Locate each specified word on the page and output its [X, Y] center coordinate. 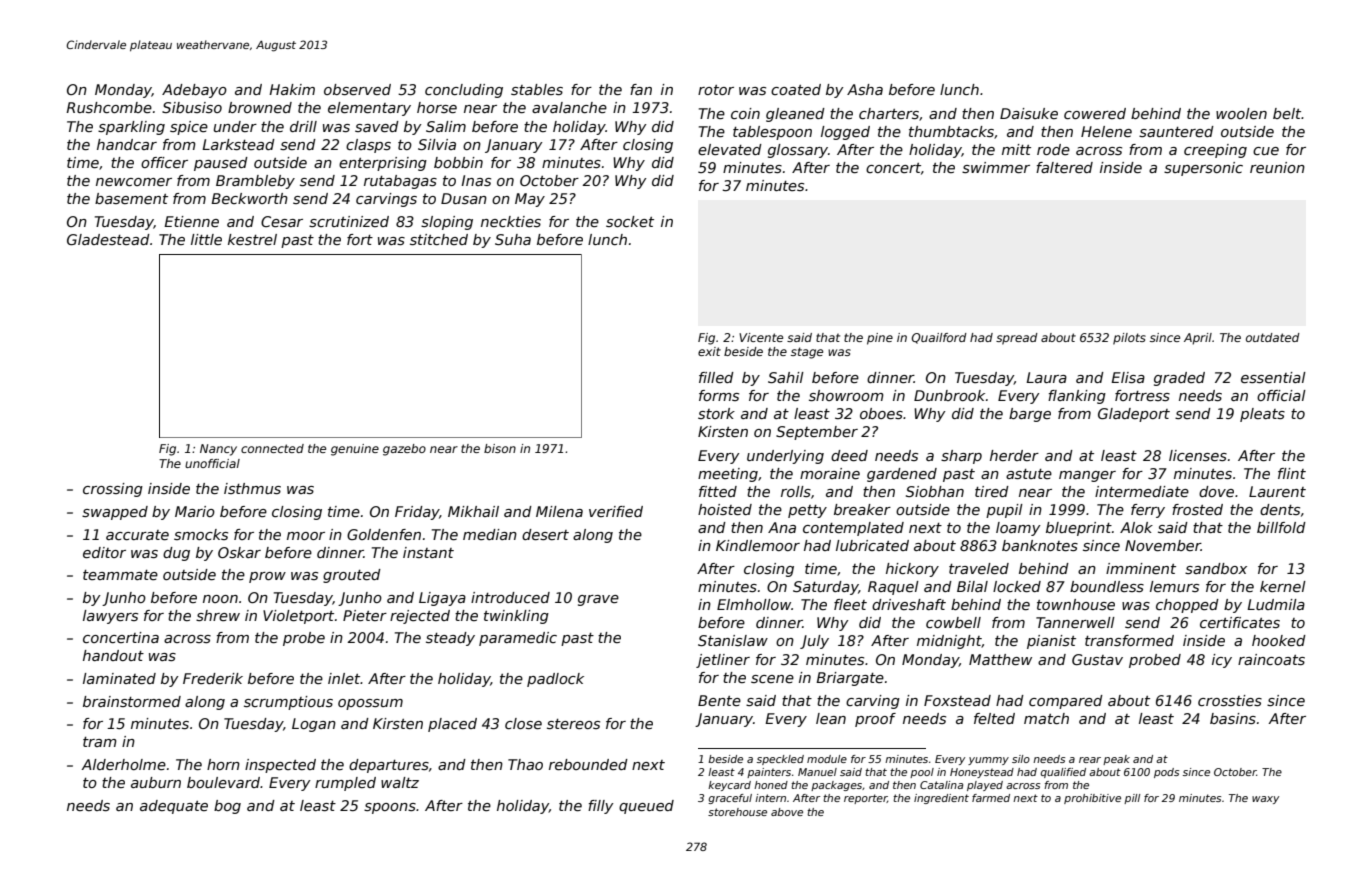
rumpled [345, 784]
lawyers [110, 617]
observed [357, 89]
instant [428, 552]
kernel [1283, 586]
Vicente [761, 337]
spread [1017, 339]
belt [1287, 113]
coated [796, 89]
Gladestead [108, 239]
